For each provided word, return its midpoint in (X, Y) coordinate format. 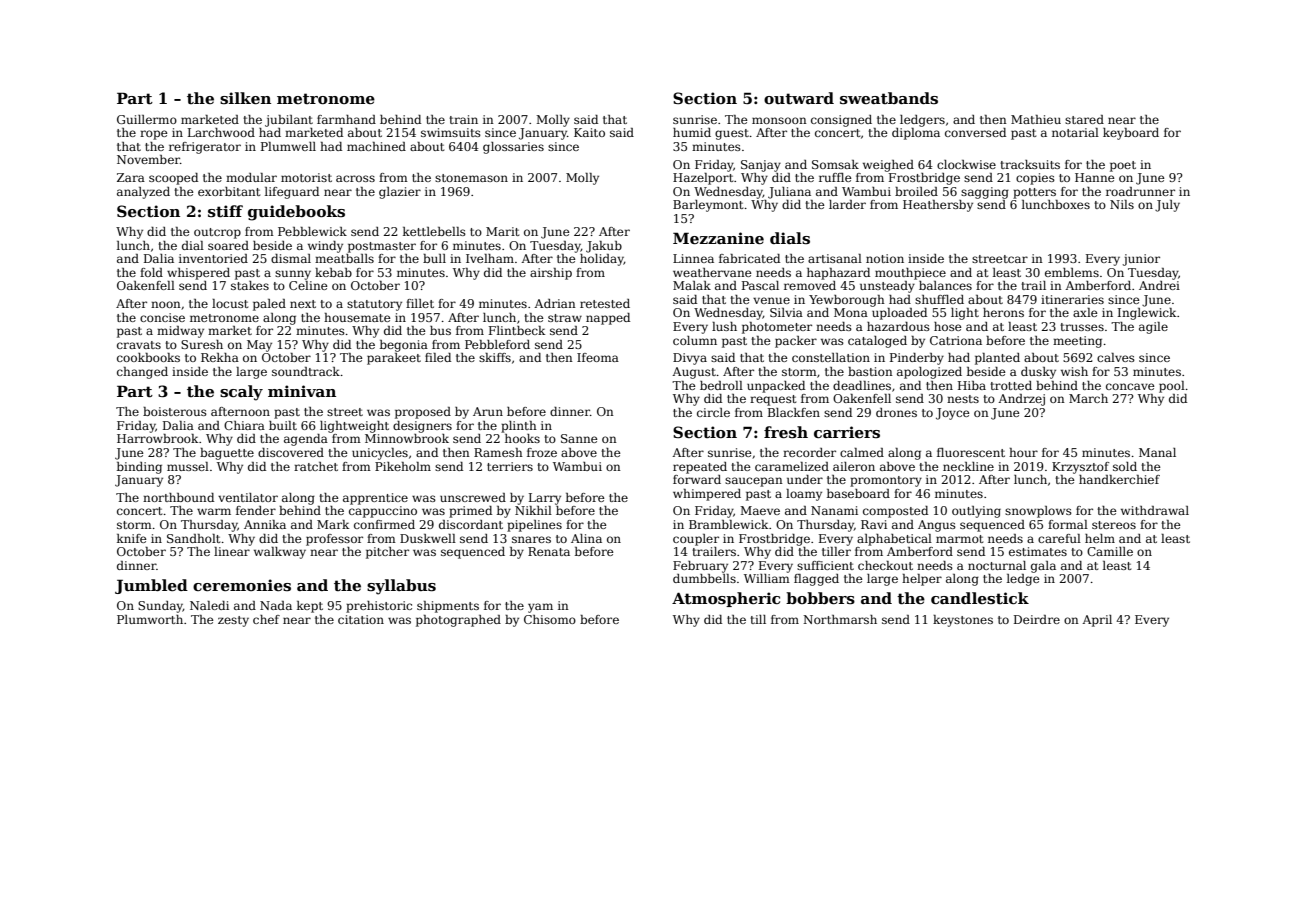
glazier (400, 193)
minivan (302, 391)
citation (361, 619)
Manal (1157, 452)
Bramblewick (728, 524)
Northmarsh (840, 619)
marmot (959, 539)
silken (245, 98)
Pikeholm (403, 466)
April (1097, 621)
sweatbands (889, 98)
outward (799, 98)
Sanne (579, 438)
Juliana (789, 193)
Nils (1122, 204)
